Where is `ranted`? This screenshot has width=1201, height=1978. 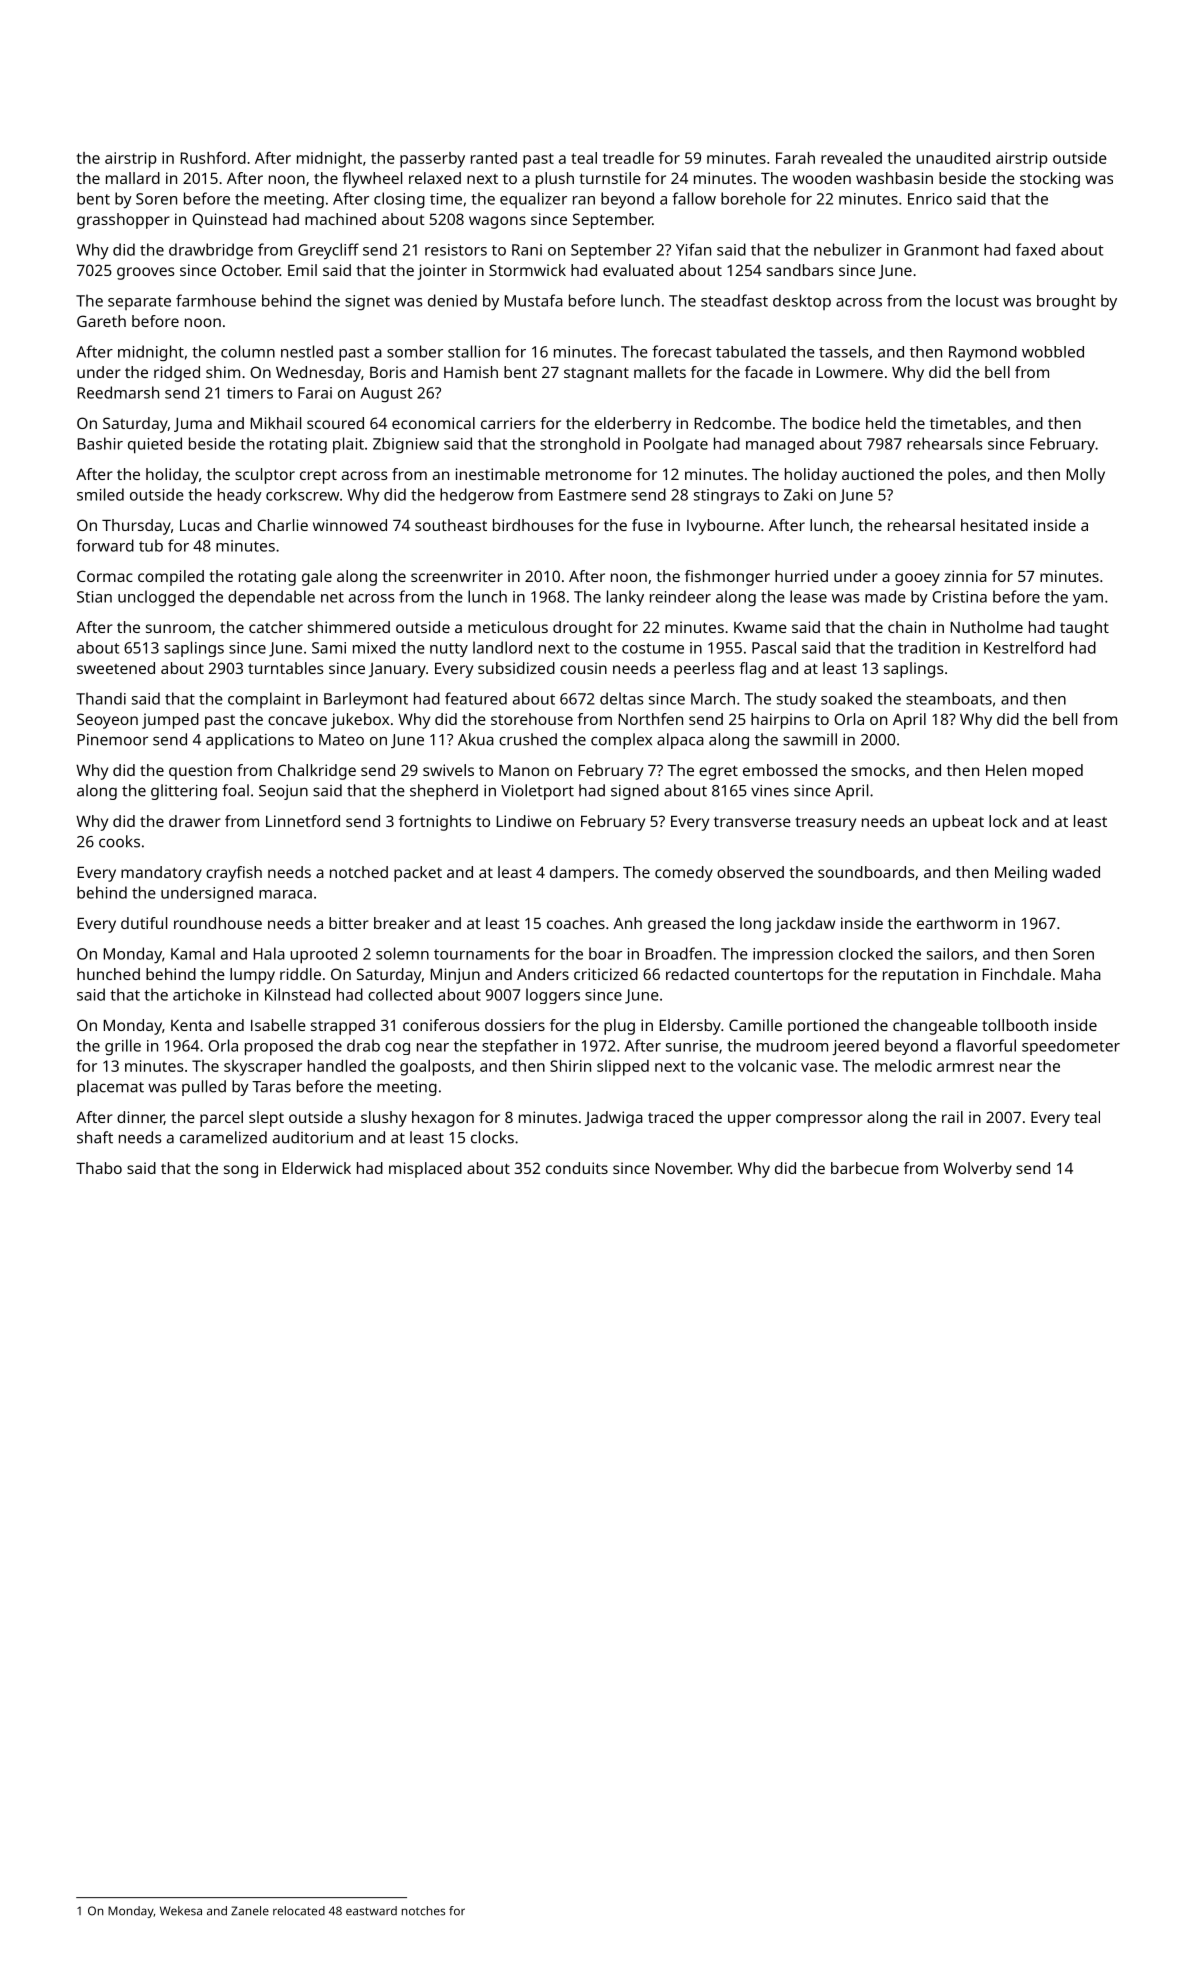
ranted is located at coordinates (494, 158).
